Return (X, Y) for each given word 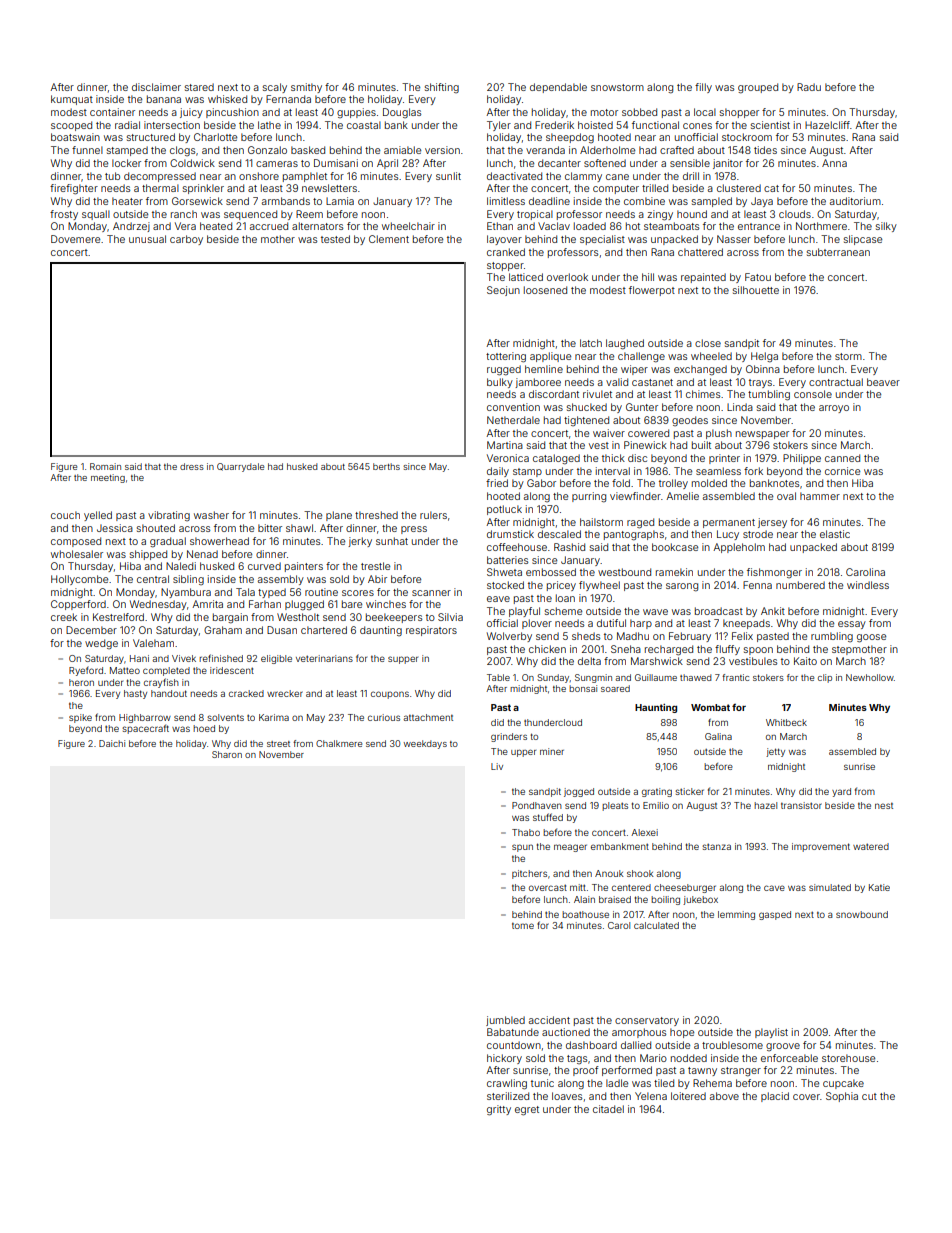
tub (112, 176)
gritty (499, 1110)
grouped (758, 88)
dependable (558, 88)
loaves (567, 1096)
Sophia (842, 1097)
